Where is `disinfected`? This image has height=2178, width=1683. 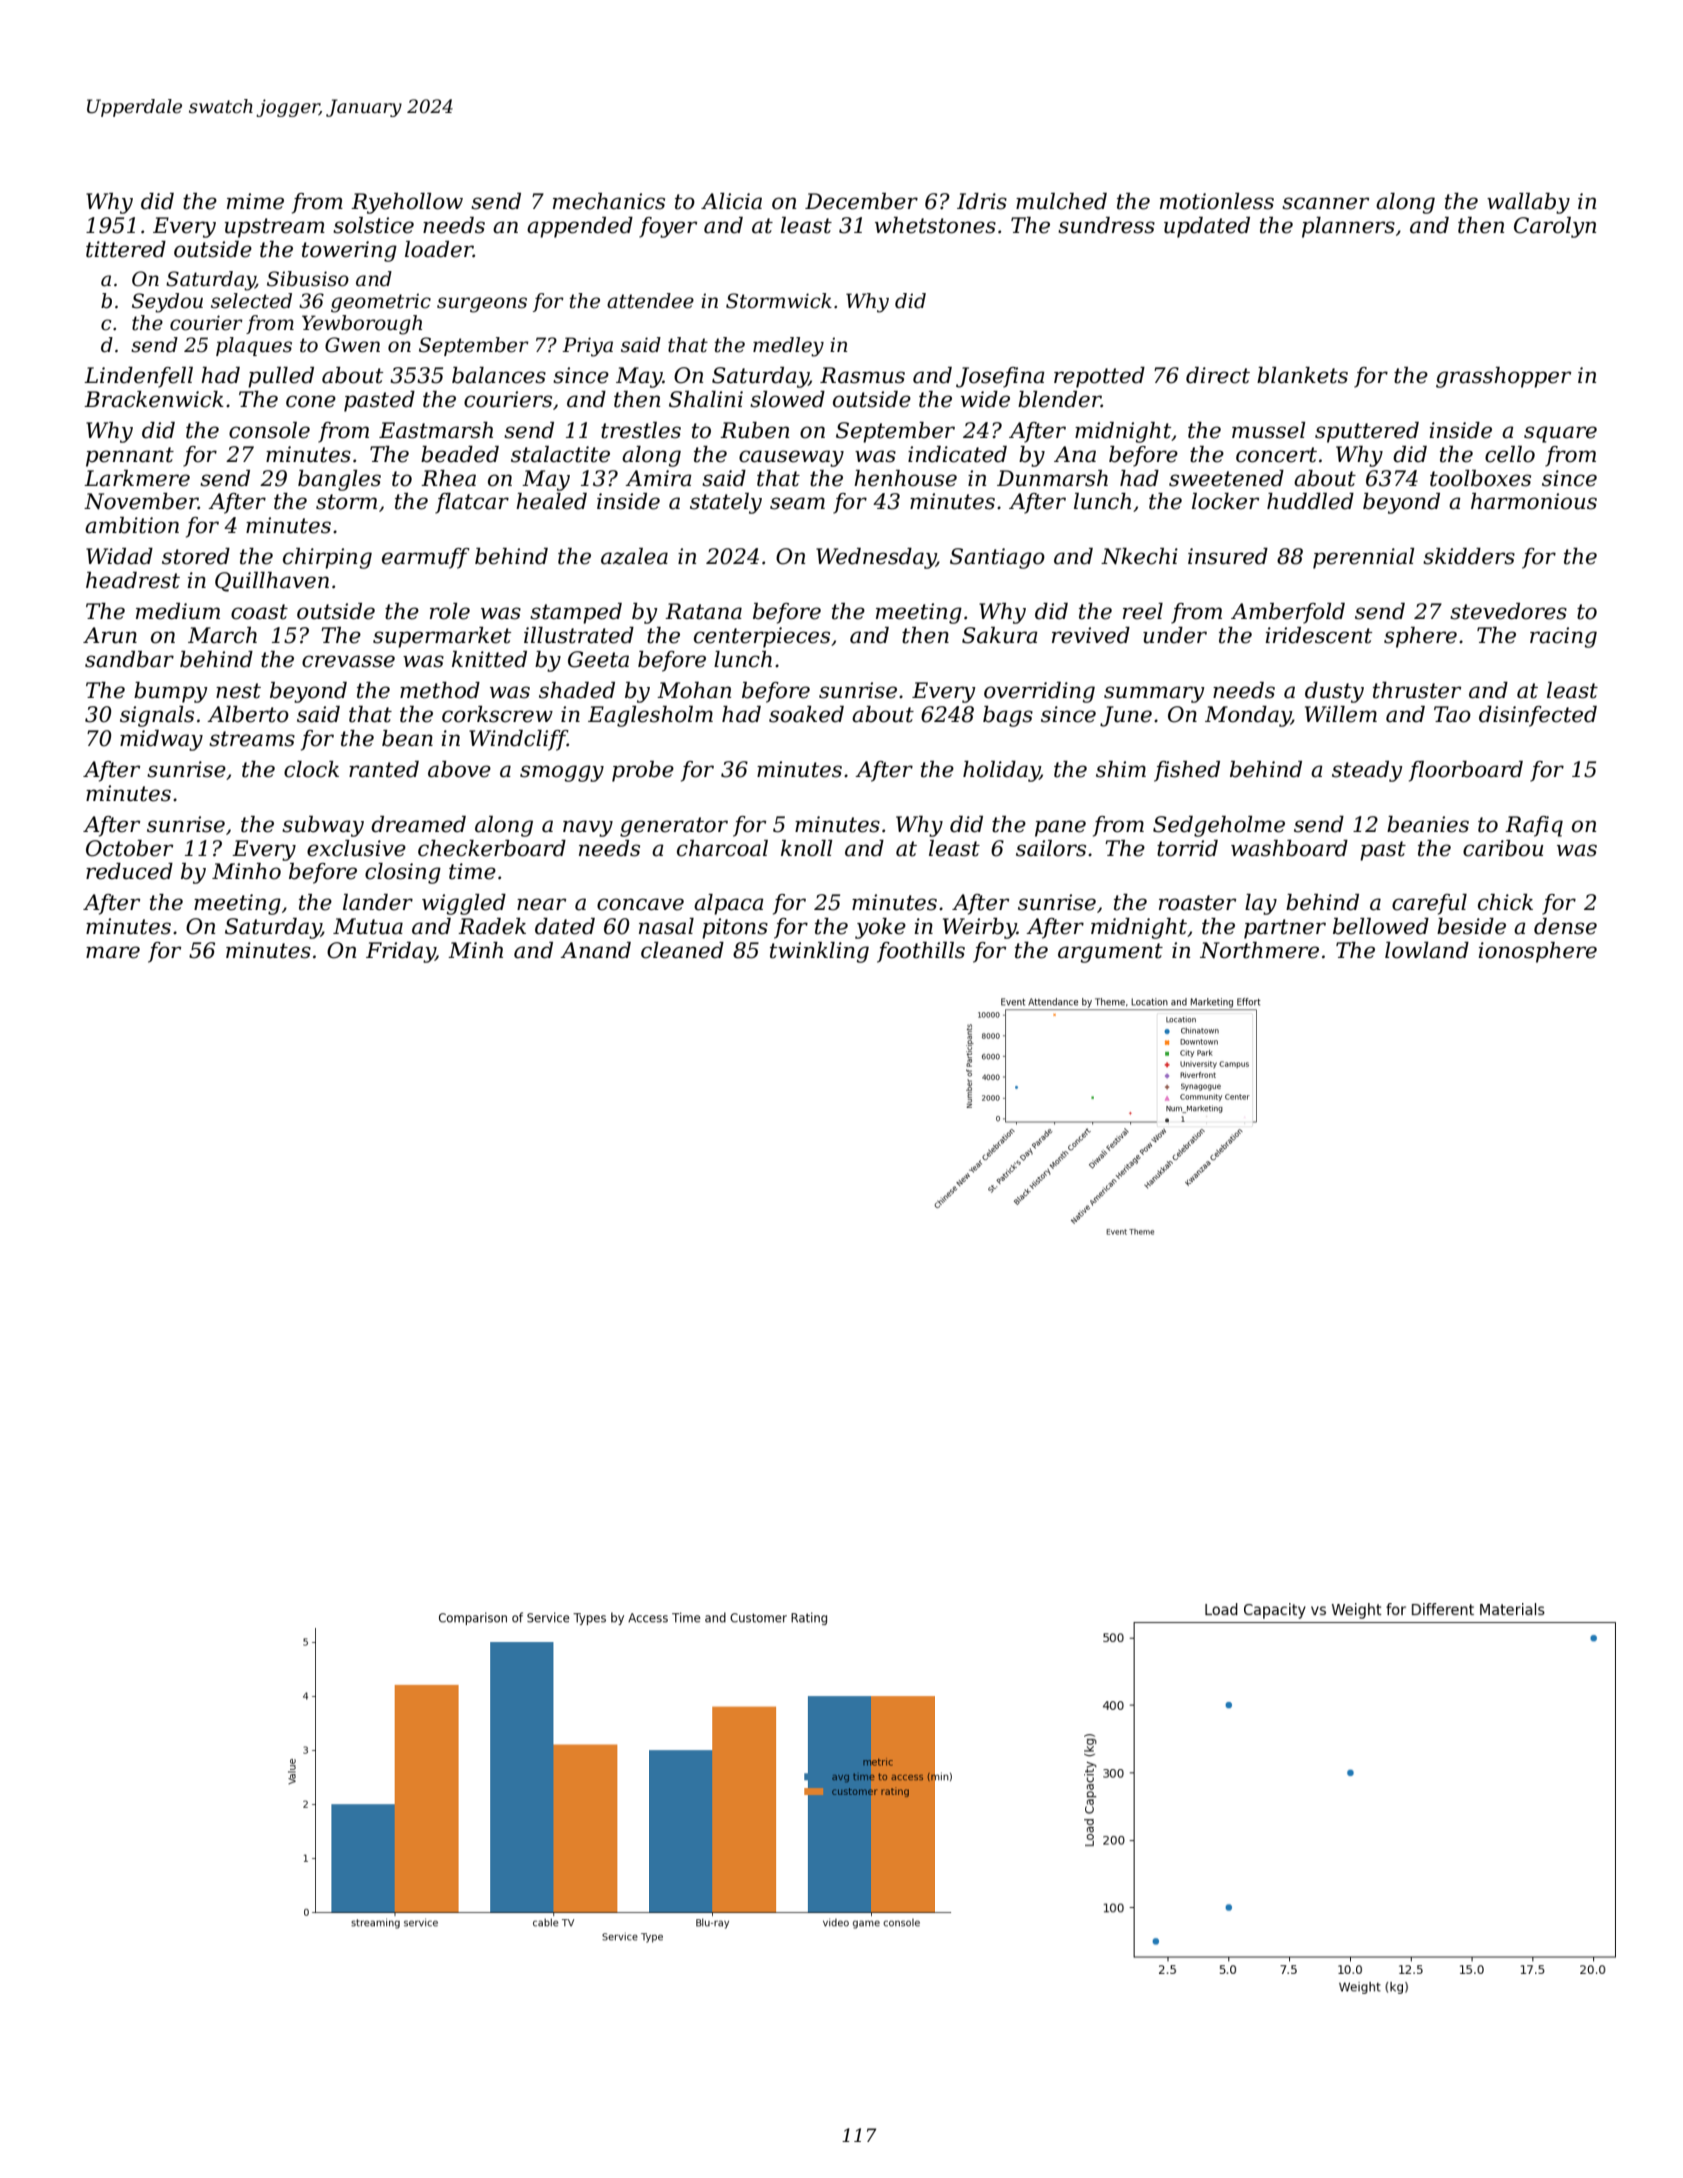 disinfected is located at coordinates (1538, 716).
